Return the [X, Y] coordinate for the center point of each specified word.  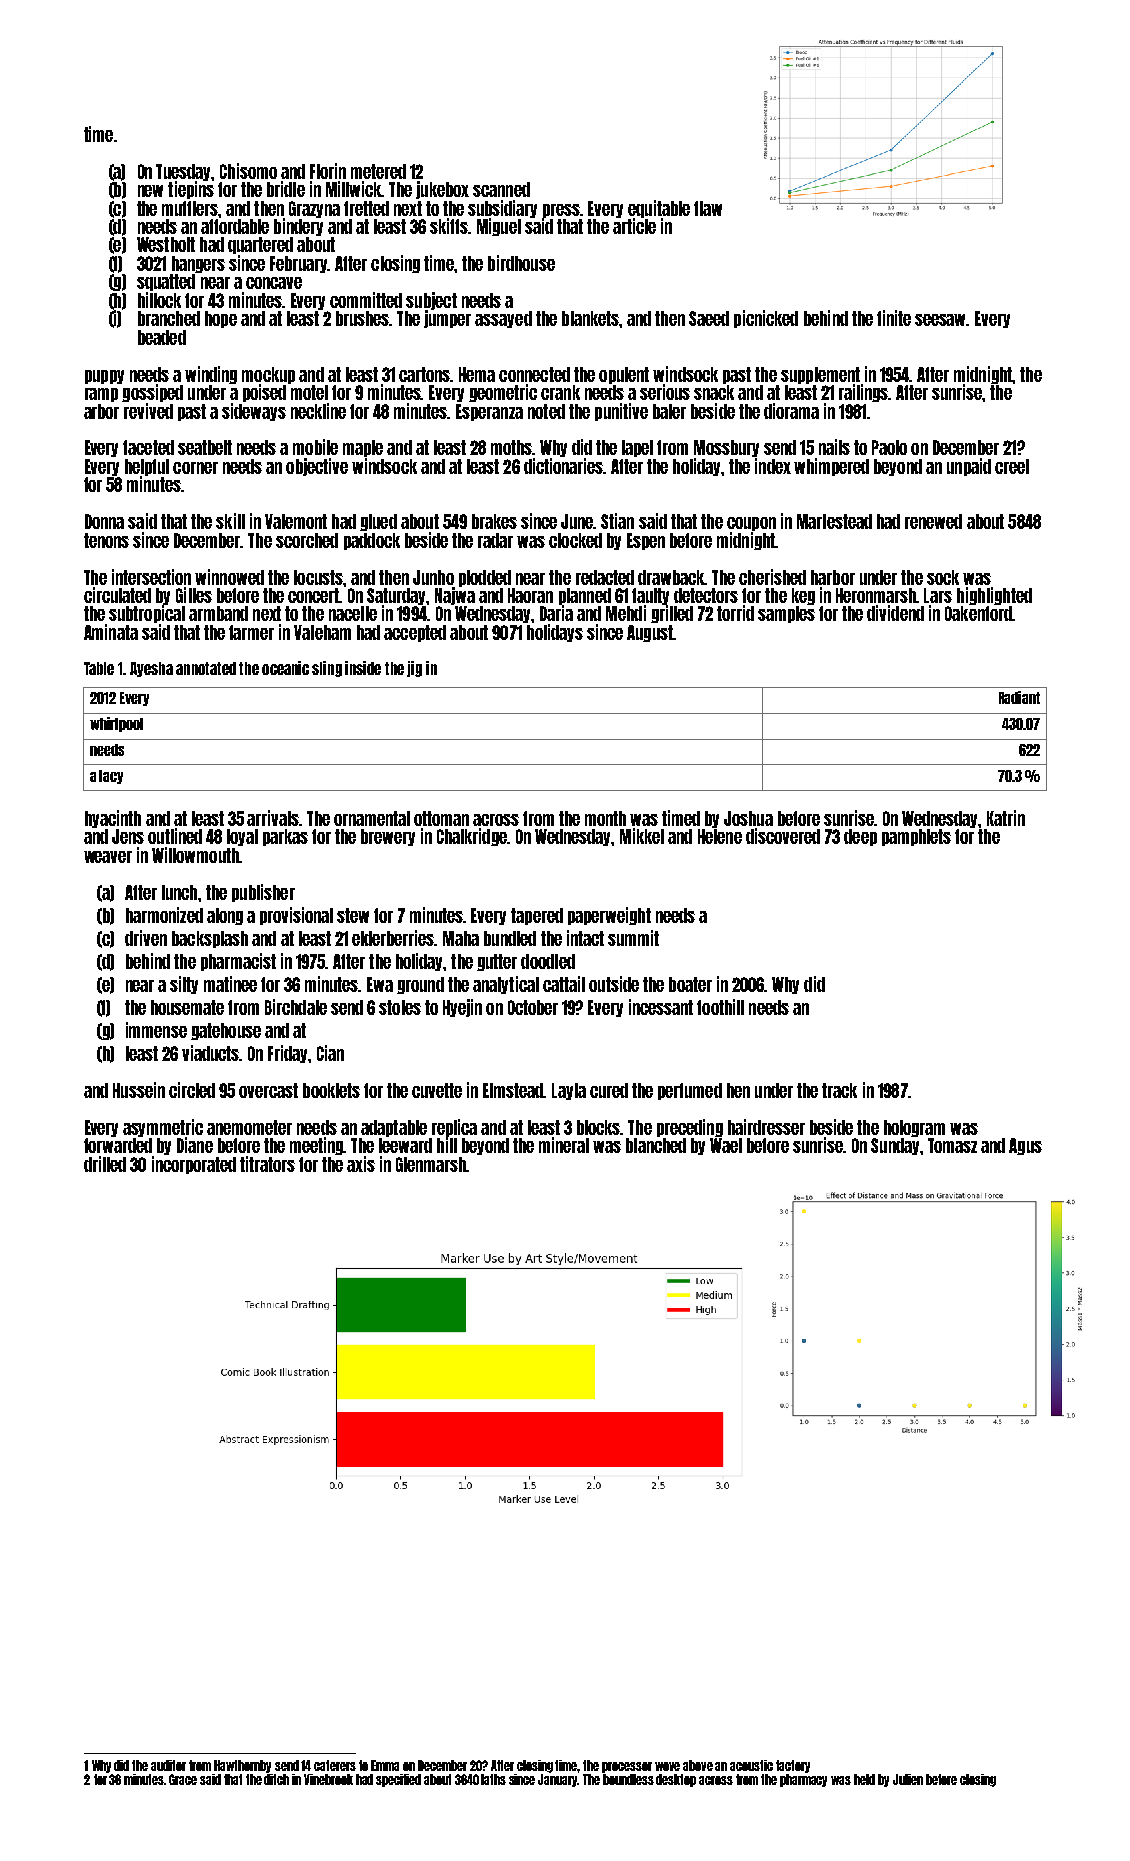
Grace [183, 1779]
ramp [101, 395]
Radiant [1019, 697]
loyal [242, 837]
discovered [783, 836]
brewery [388, 837]
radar [495, 540]
